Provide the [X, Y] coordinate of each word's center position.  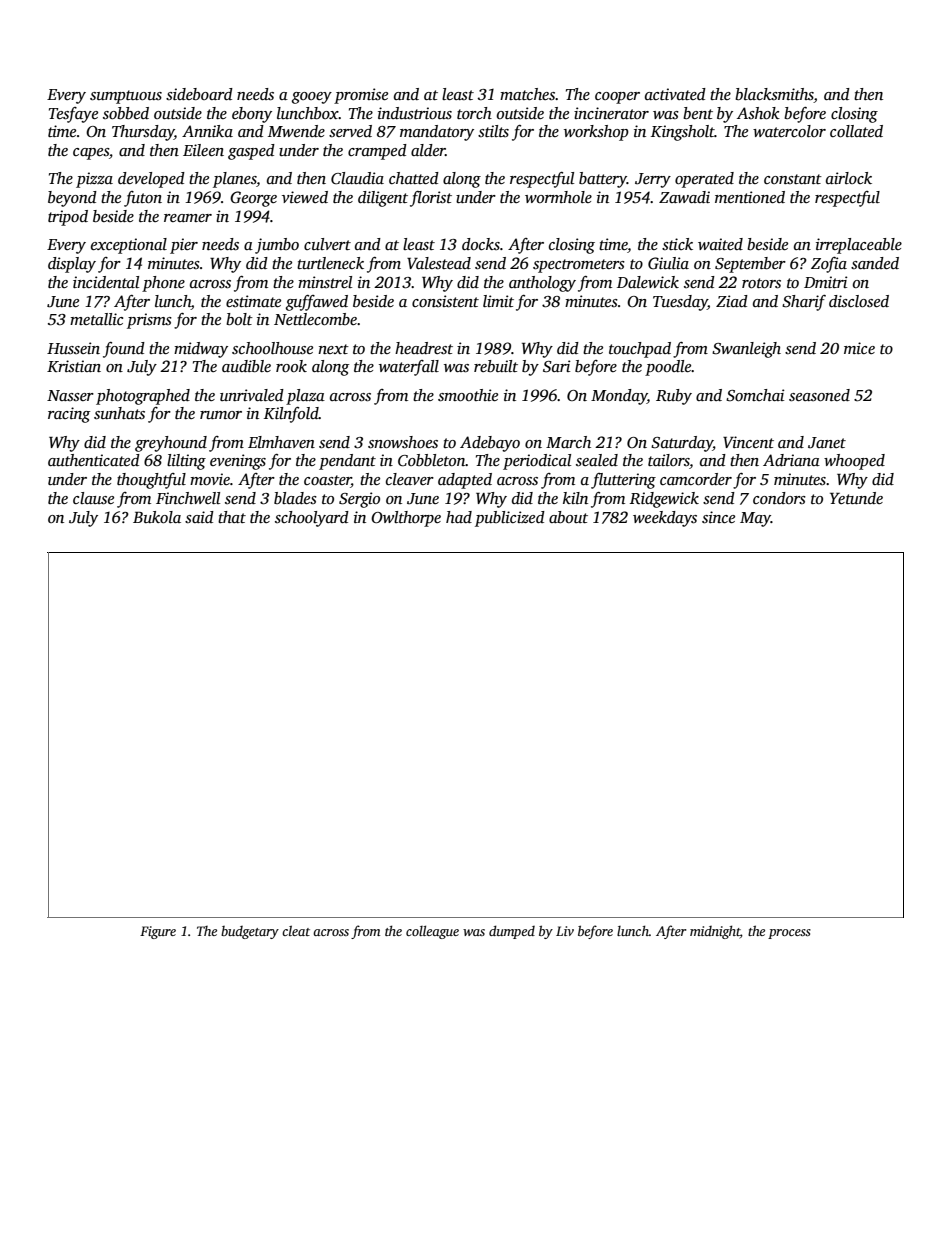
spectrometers [579, 266]
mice [859, 348]
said [199, 517]
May [755, 519]
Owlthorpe [406, 519]
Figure [158, 932]
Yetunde [856, 498]
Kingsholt [683, 133]
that [232, 517]
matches [527, 94]
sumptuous [126, 97]
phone [163, 284]
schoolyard [312, 519]
